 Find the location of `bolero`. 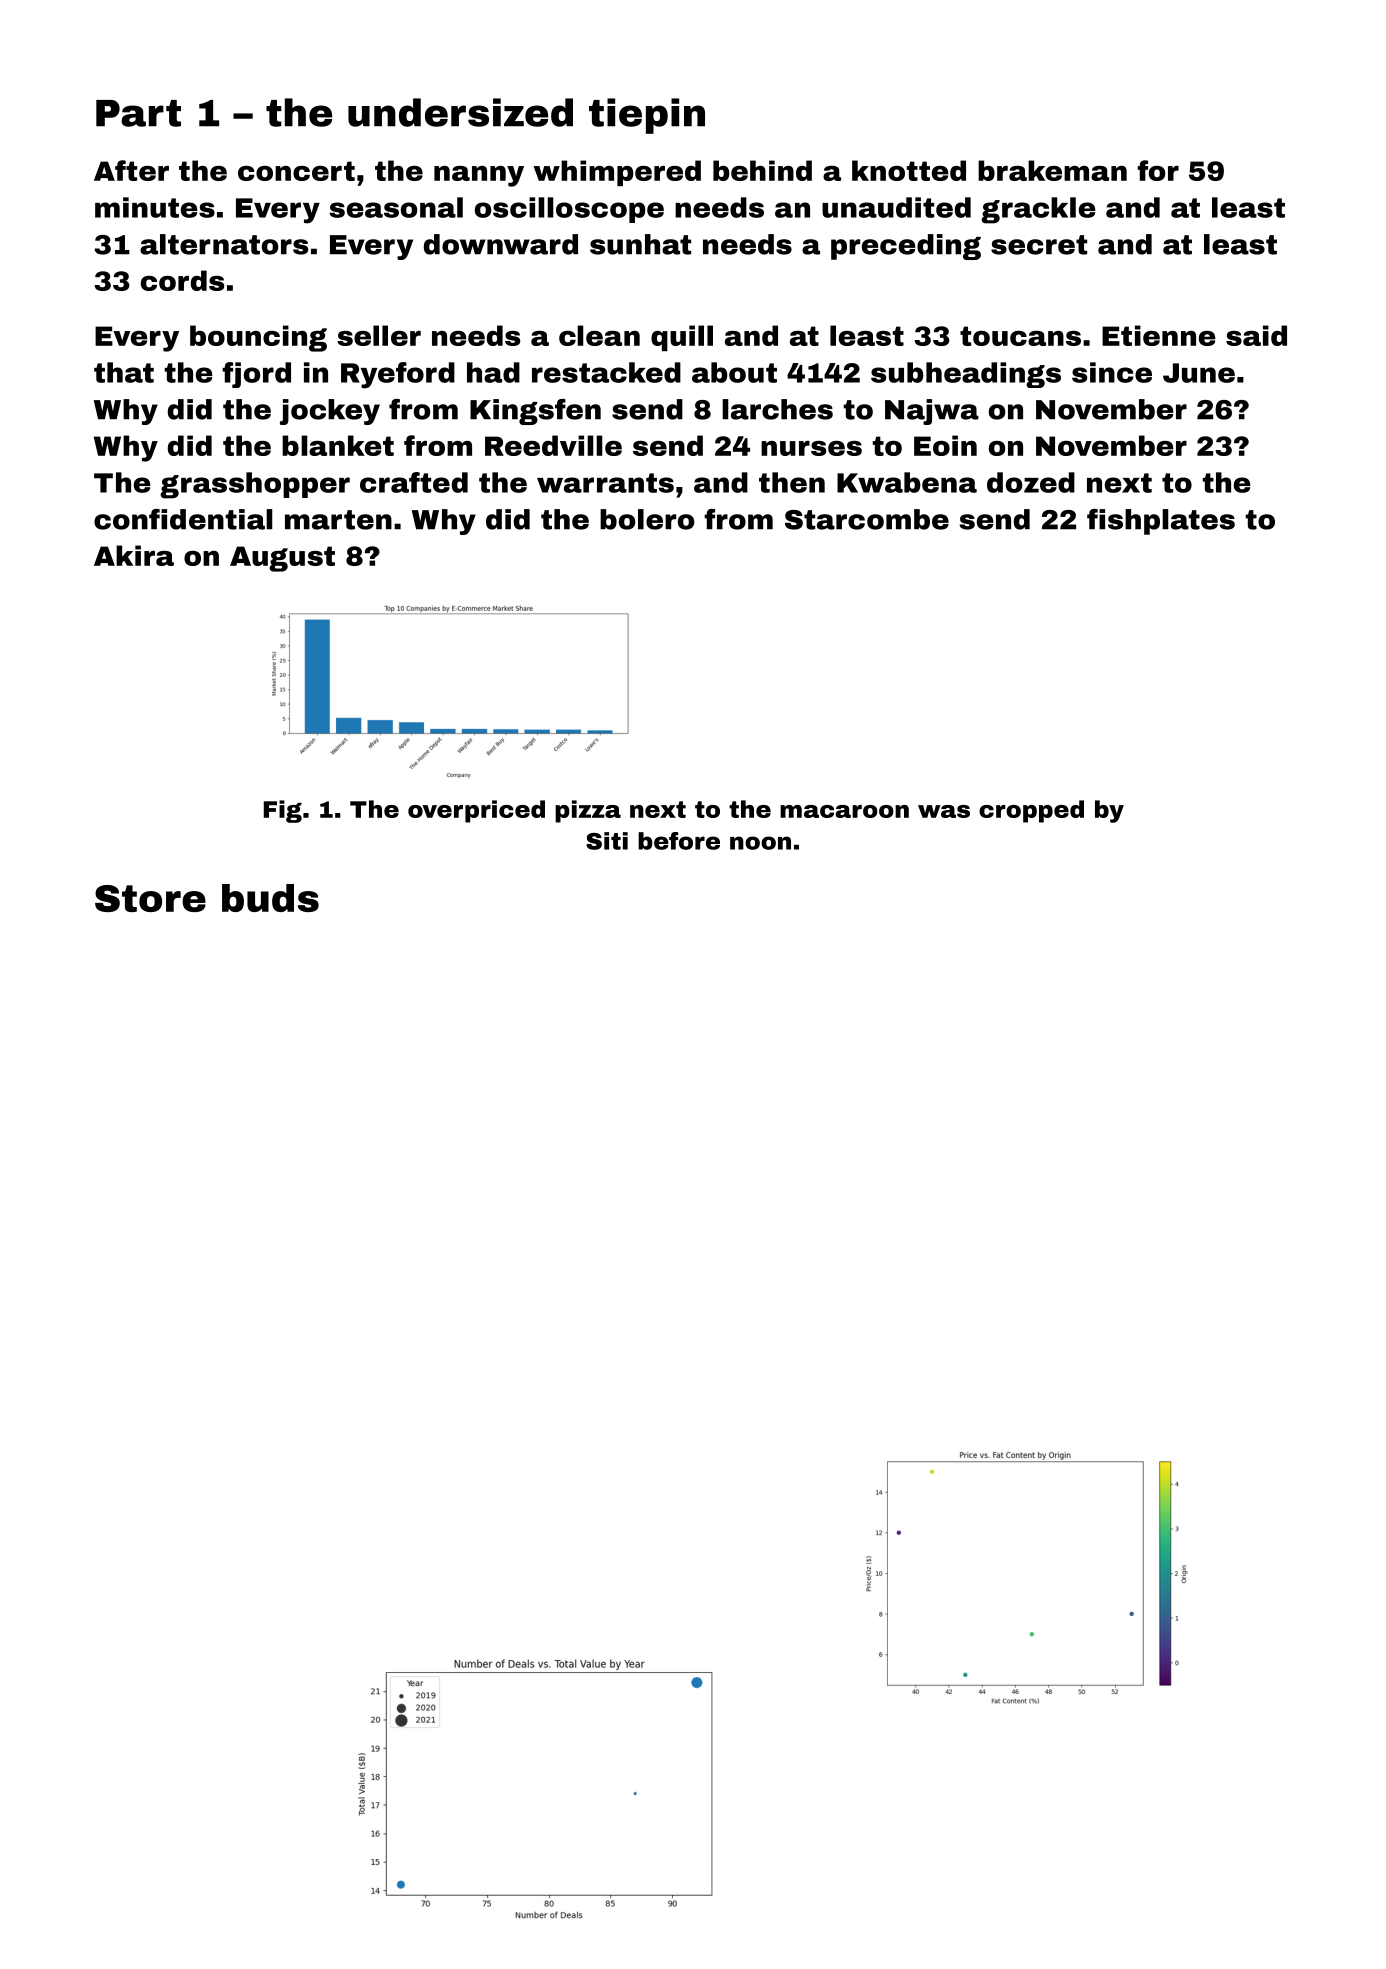

bolero is located at coordinates (647, 519).
